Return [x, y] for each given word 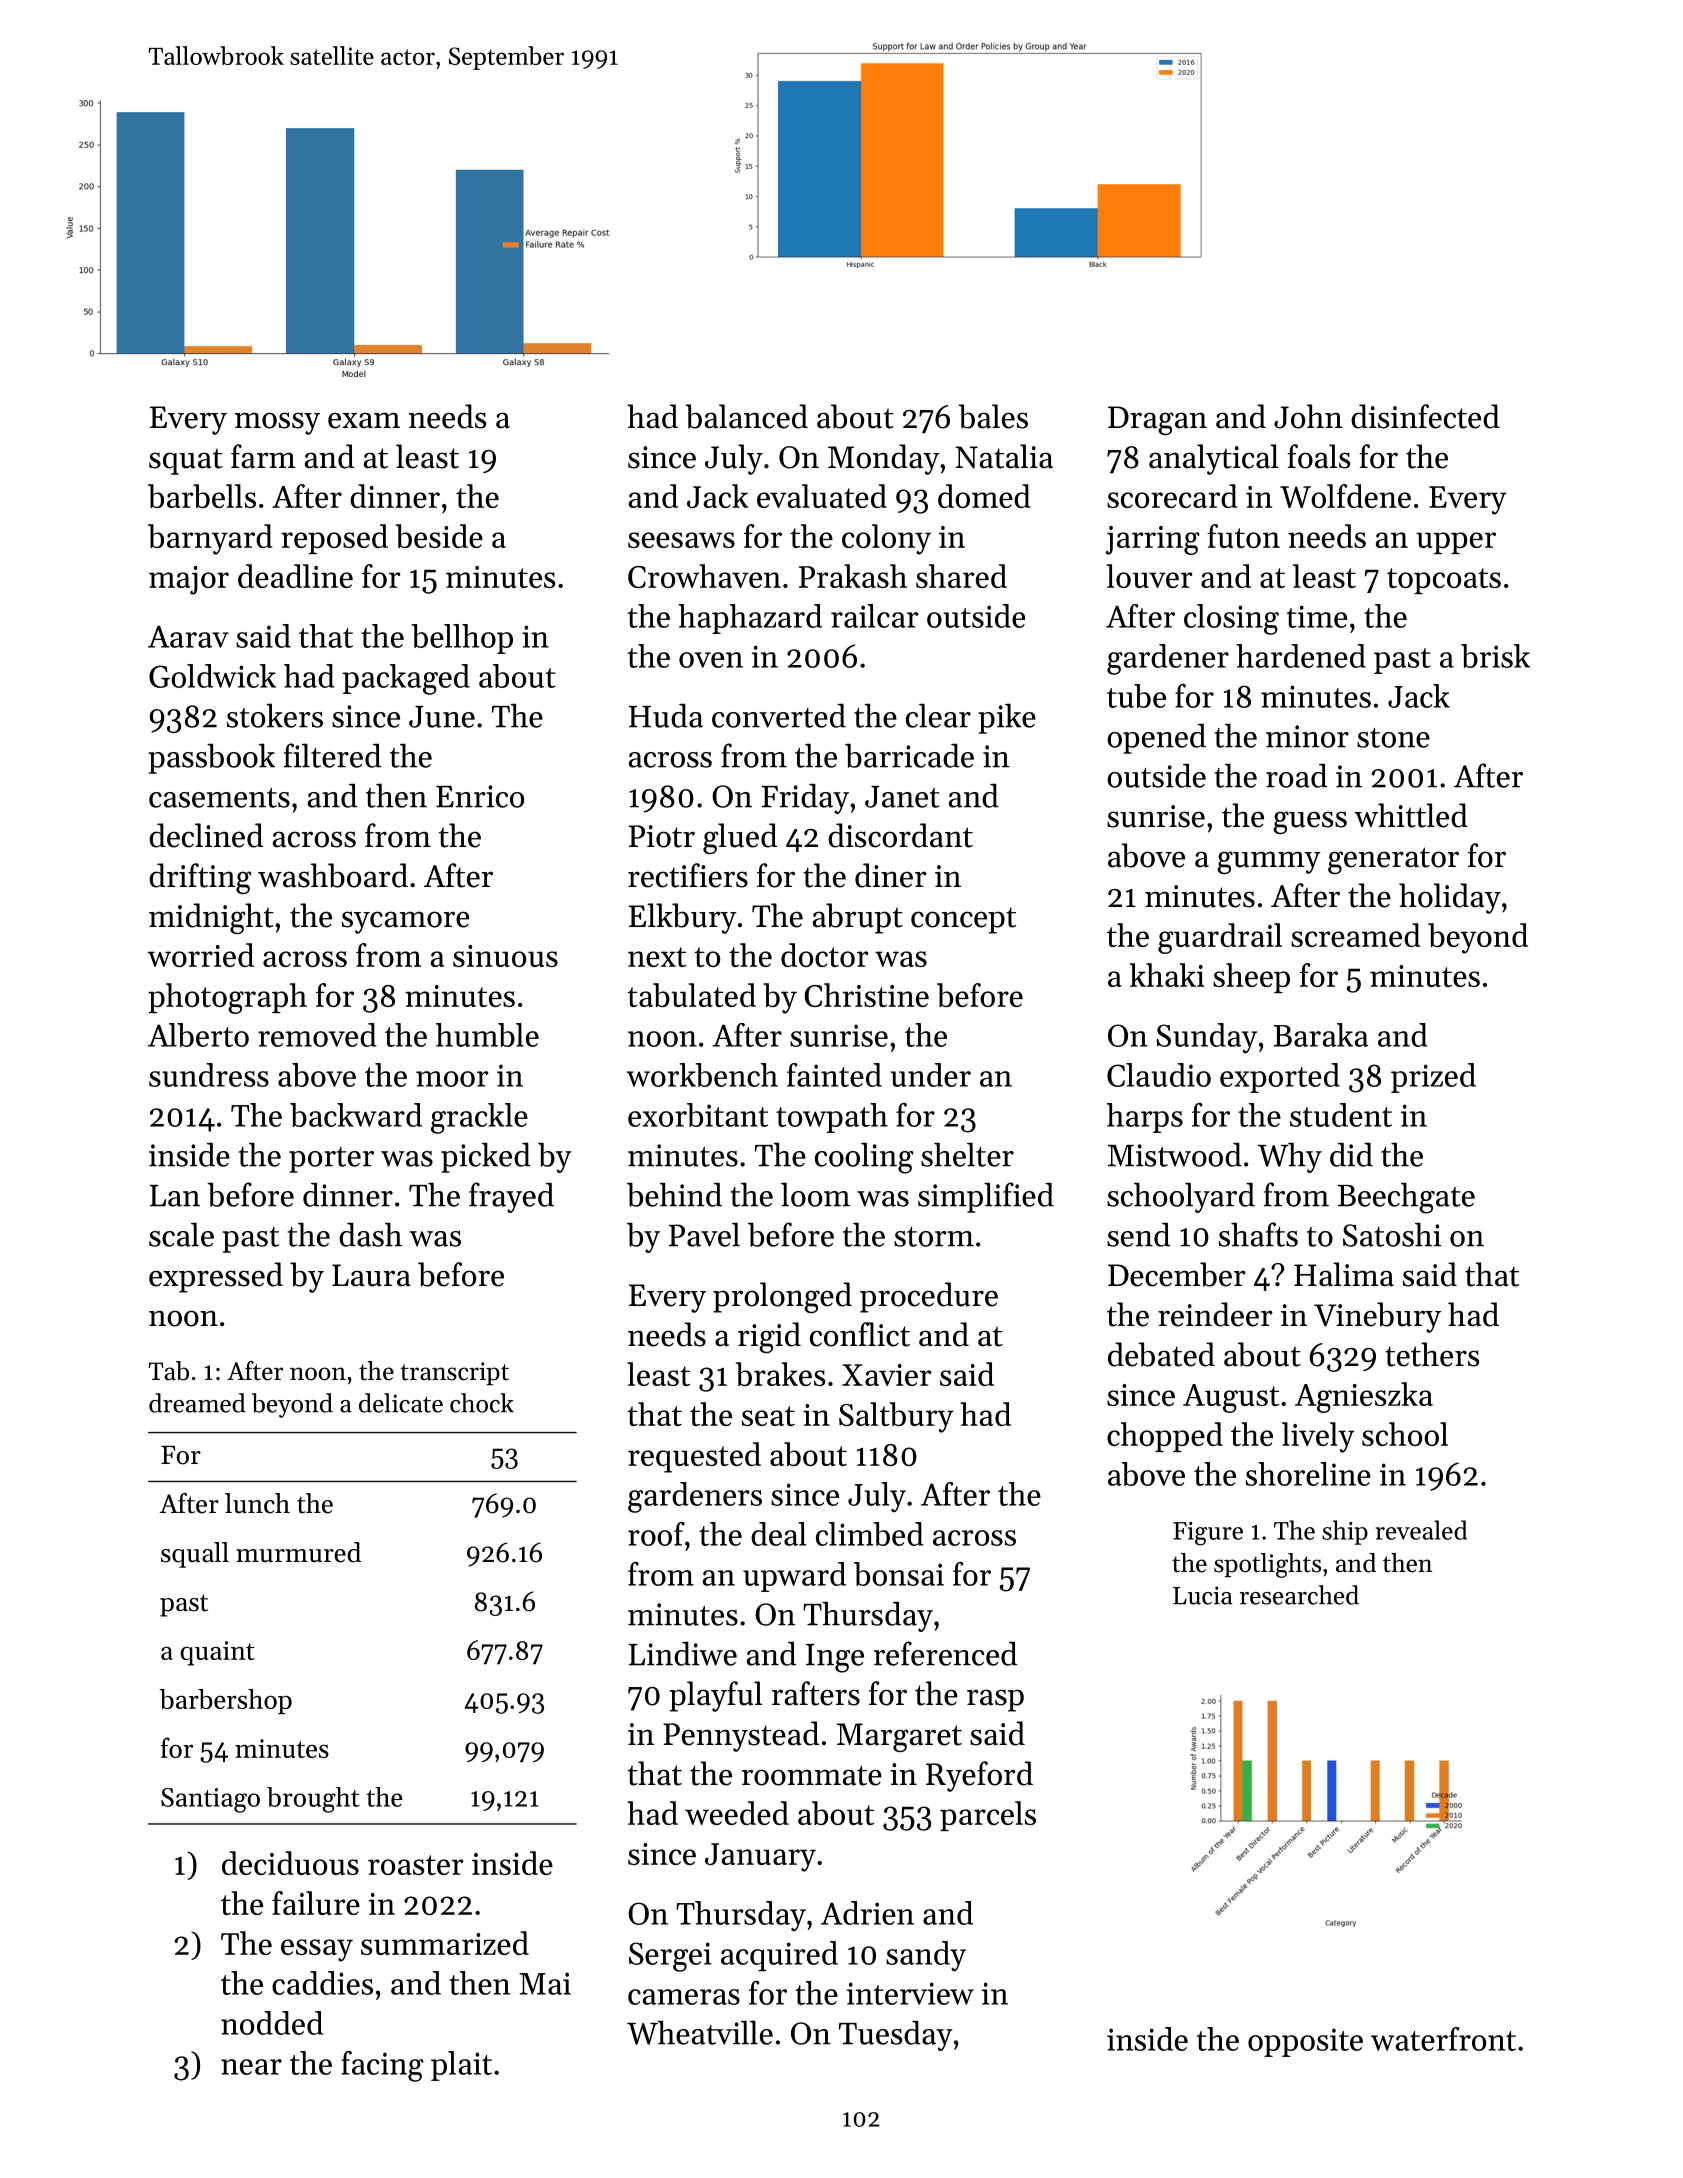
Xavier [887, 1375]
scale [181, 1234]
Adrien [867, 1913]
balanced [746, 416]
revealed [1421, 1530]
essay [317, 1950]
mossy [277, 423]
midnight [211, 918]
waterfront [1443, 2039]
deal [779, 1534]
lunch [257, 1503]
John [1308, 416]
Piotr [662, 836]
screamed [1356, 935]
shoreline [1308, 1474]
